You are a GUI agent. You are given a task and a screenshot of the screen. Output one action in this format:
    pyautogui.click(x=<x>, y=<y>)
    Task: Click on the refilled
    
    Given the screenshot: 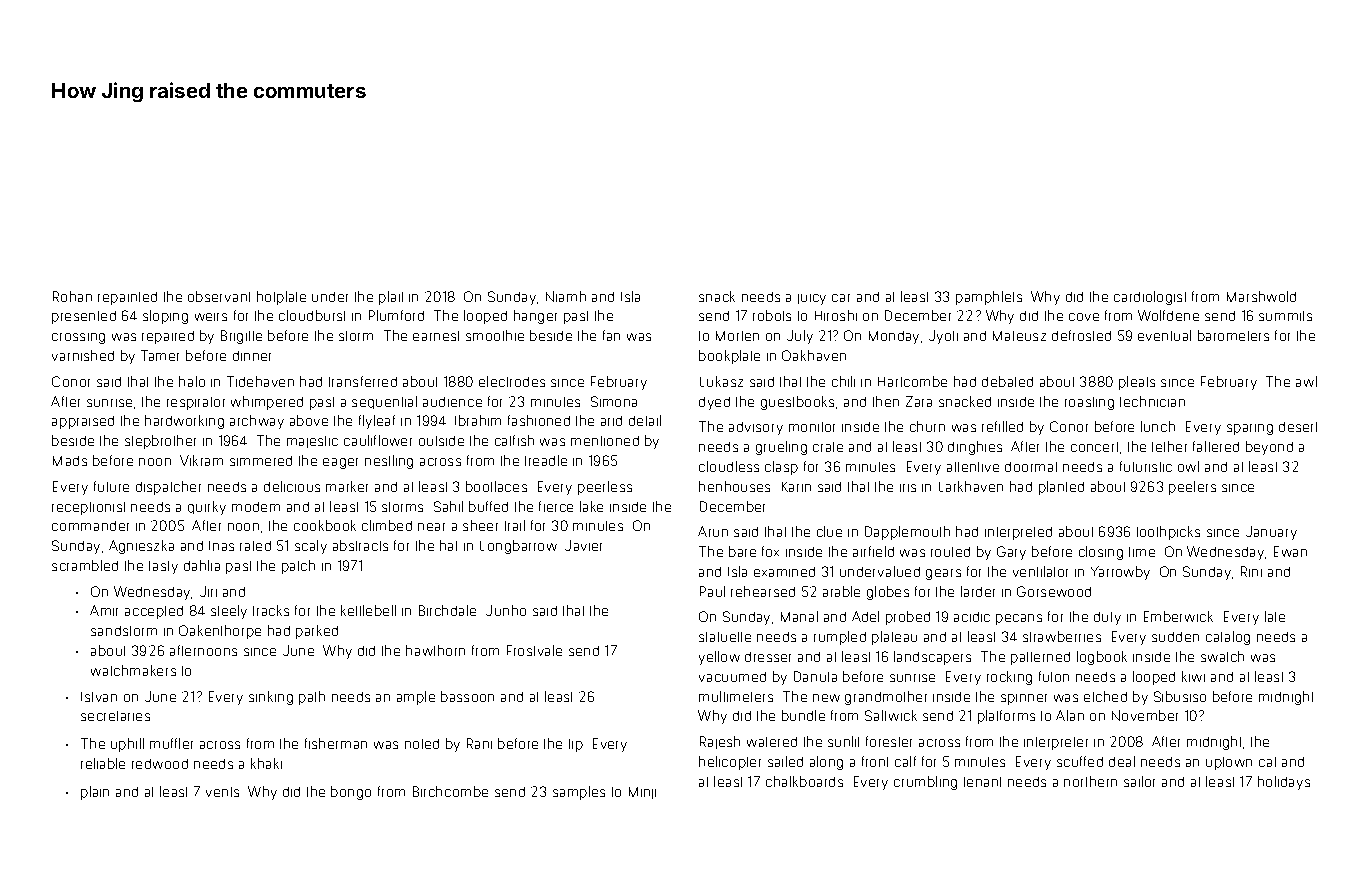 What is the action you would take?
    pyautogui.click(x=1002, y=426)
